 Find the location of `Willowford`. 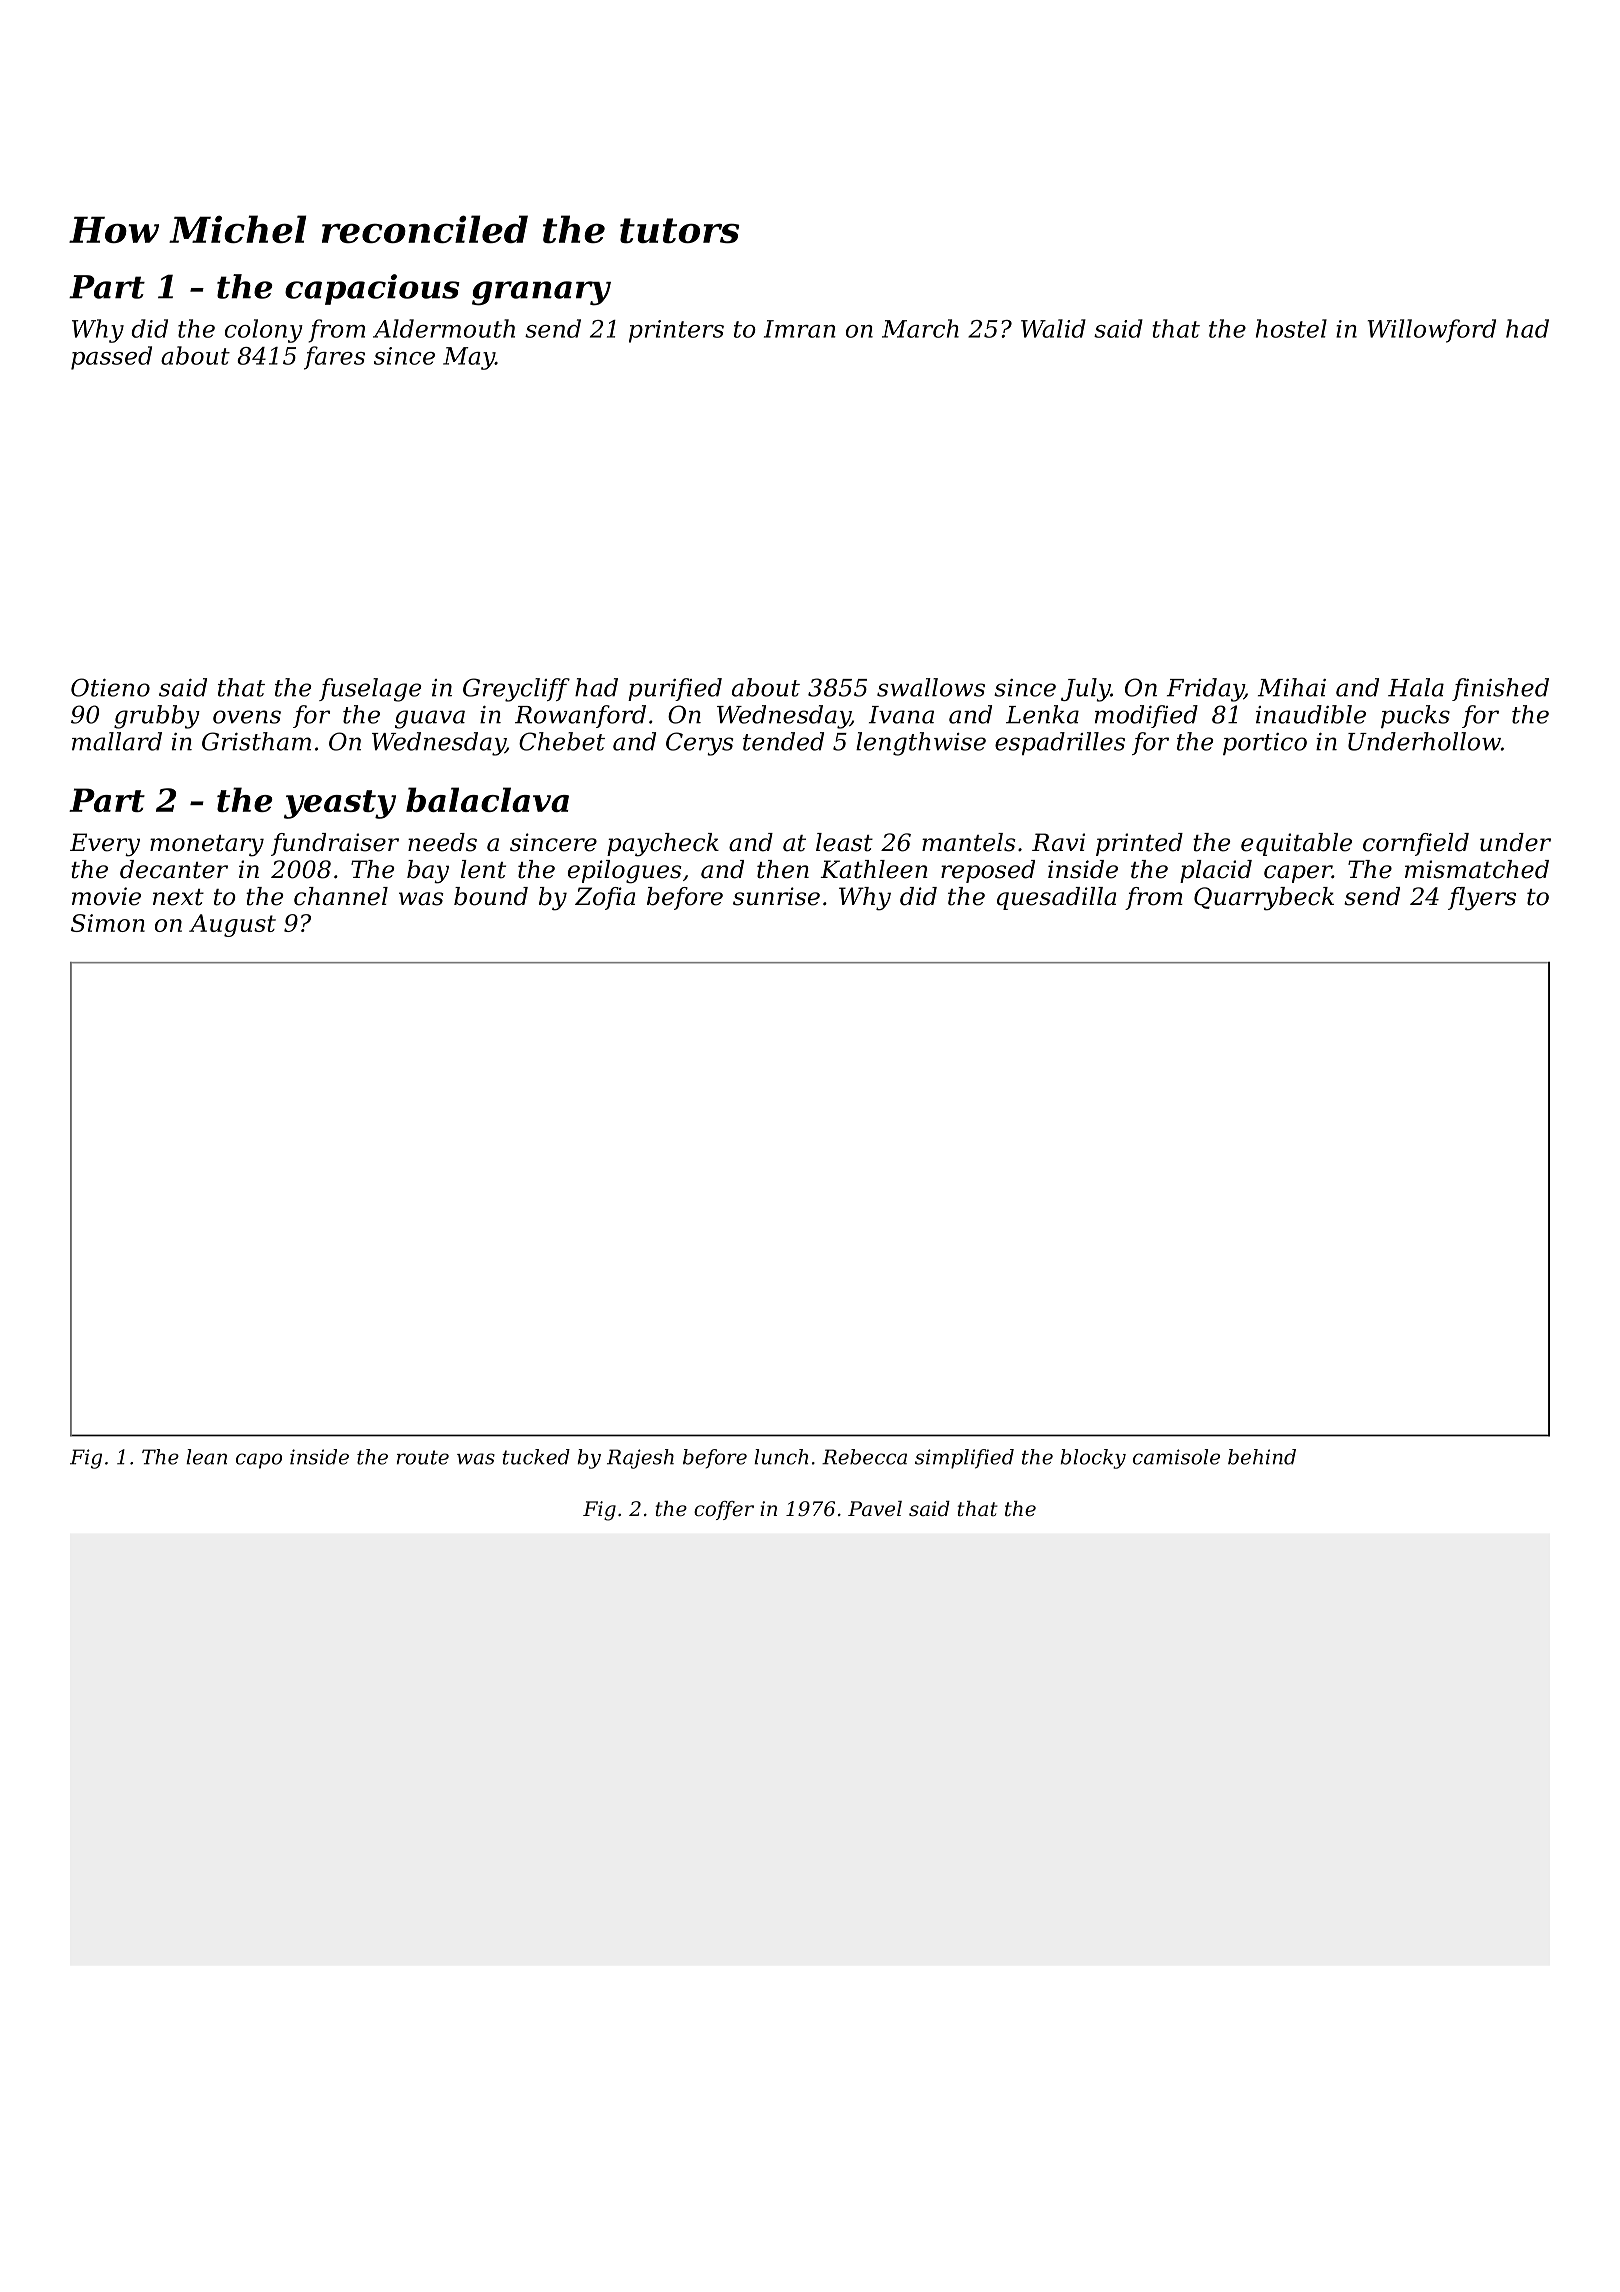

Willowford is located at coordinates (1431, 331).
